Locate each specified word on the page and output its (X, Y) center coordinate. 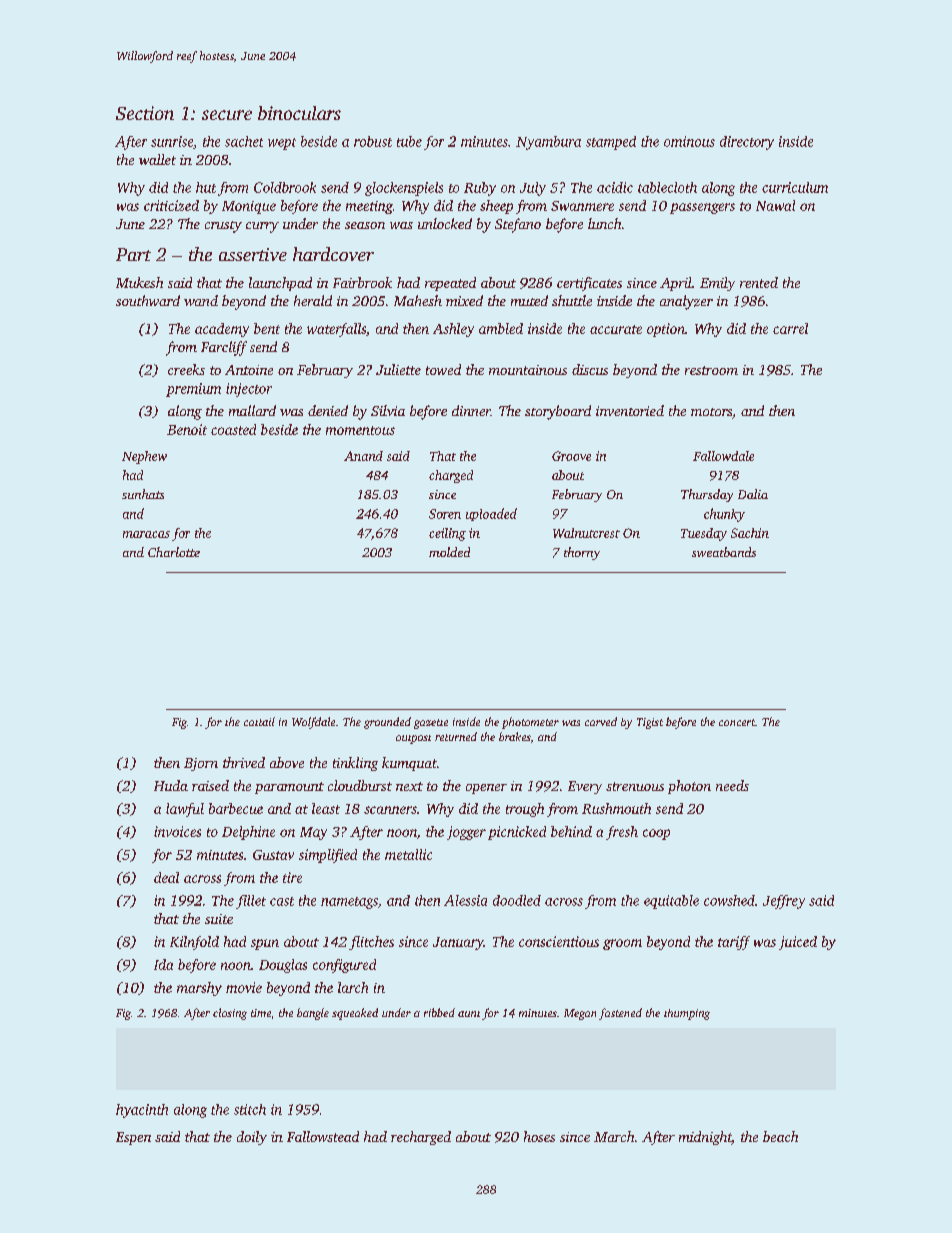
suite (219, 919)
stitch (250, 1109)
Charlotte (174, 552)
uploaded (491, 514)
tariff (734, 943)
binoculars (299, 113)
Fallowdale (723, 456)
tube (409, 141)
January (458, 943)
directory (747, 143)
